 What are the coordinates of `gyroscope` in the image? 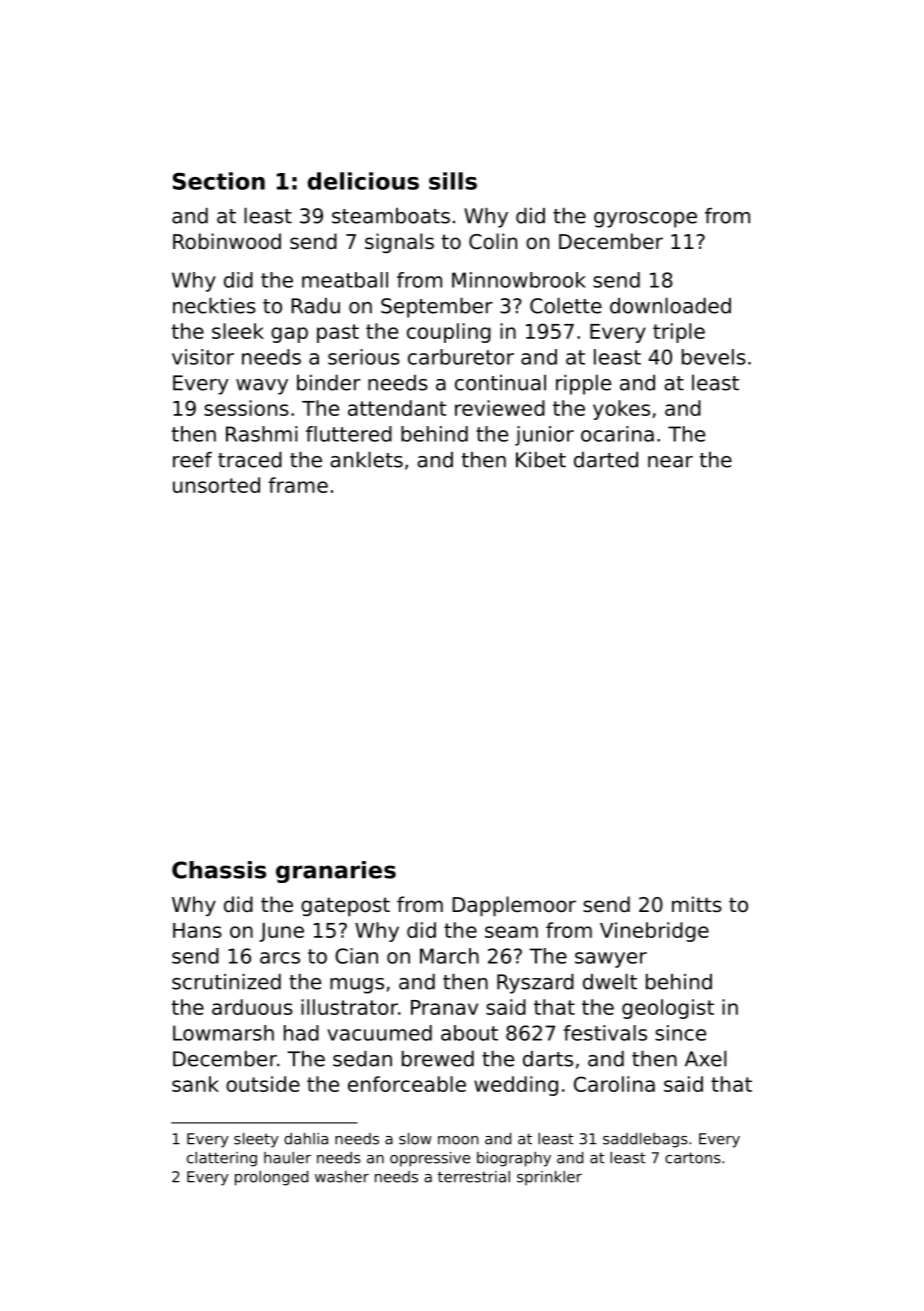 It's located at (645, 220).
